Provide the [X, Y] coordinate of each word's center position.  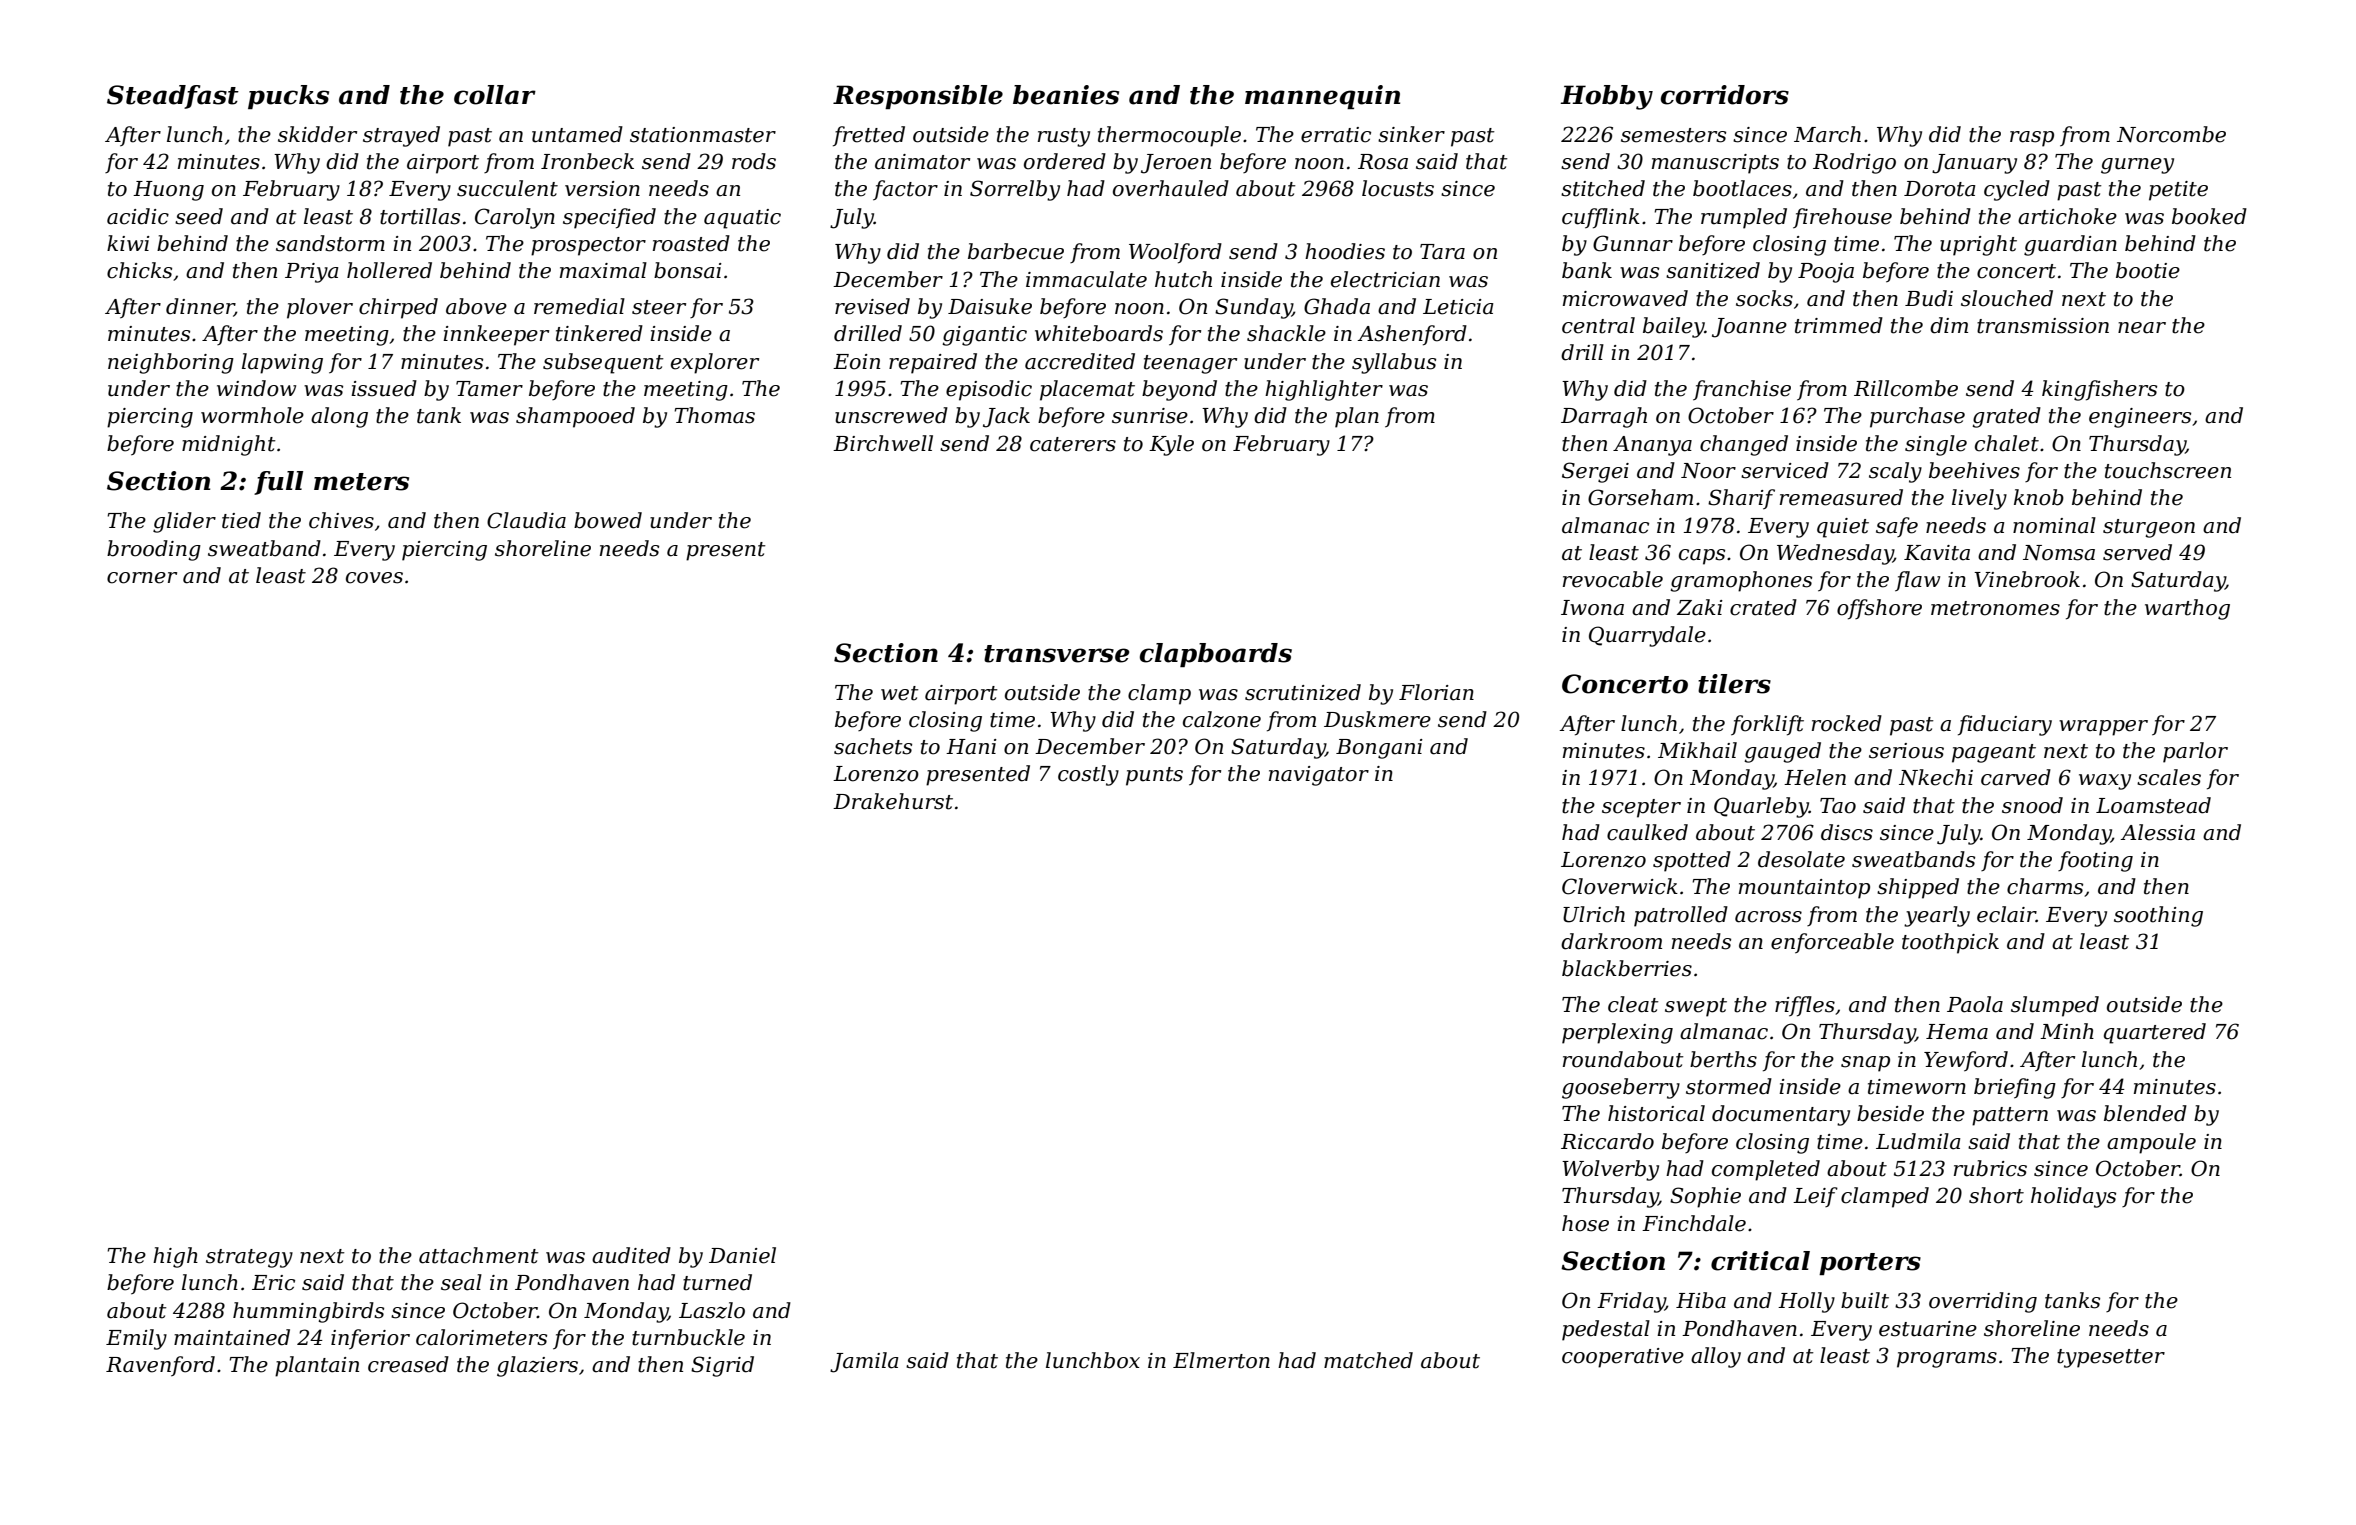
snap [1865, 1064]
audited [631, 1255]
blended [2145, 1113]
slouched [2007, 298]
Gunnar [1633, 243]
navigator [1319, 776]
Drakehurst [893, 801]
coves [374, 578]
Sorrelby [1015, 190]
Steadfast [173, 97]
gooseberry [1621, 1088]
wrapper [2103, 728]
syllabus [1394, 363]
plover [320, 308]
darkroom [1611, 941]
